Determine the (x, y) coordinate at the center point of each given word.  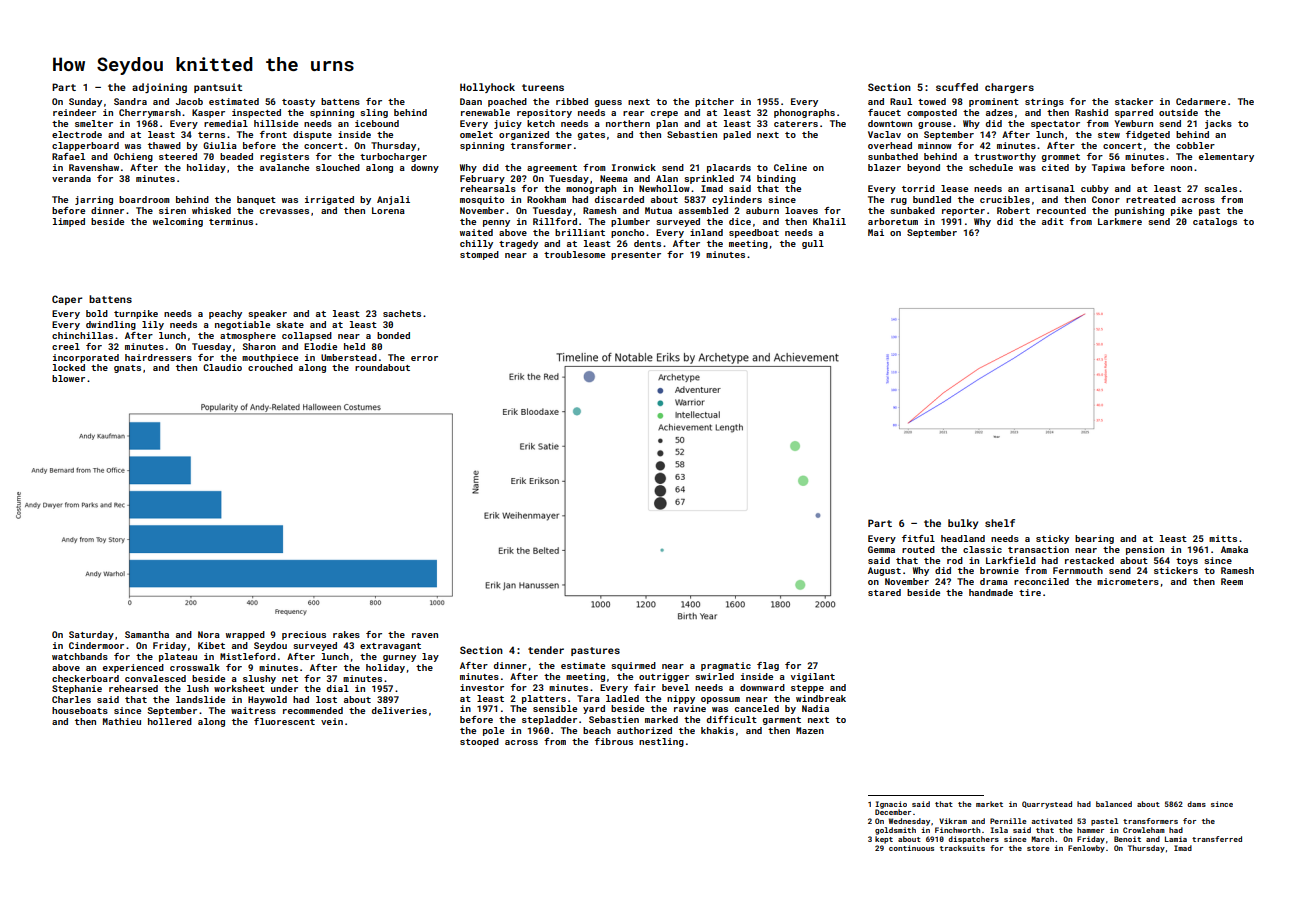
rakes (346, 634)
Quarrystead (1047, 805)
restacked (1089, 560)
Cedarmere (1201, 101)
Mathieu (122, 721)
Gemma (881, 549)
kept (884, 840)
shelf (1000, 523)
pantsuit (218, 88)
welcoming (178, 222)
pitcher (714, 102)
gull (813, 244)
